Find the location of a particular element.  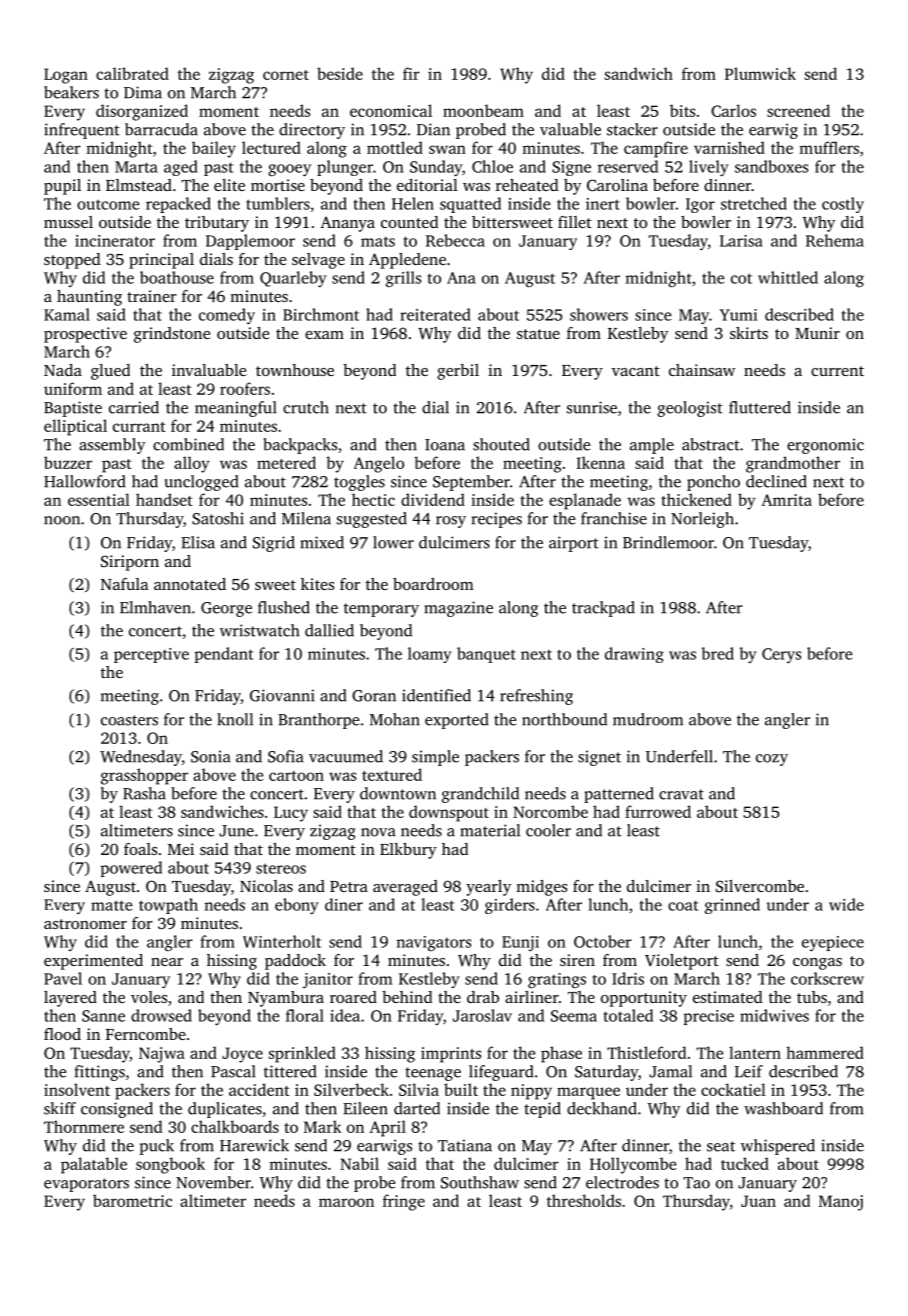

Goran is located at coordinates (374, 696).
